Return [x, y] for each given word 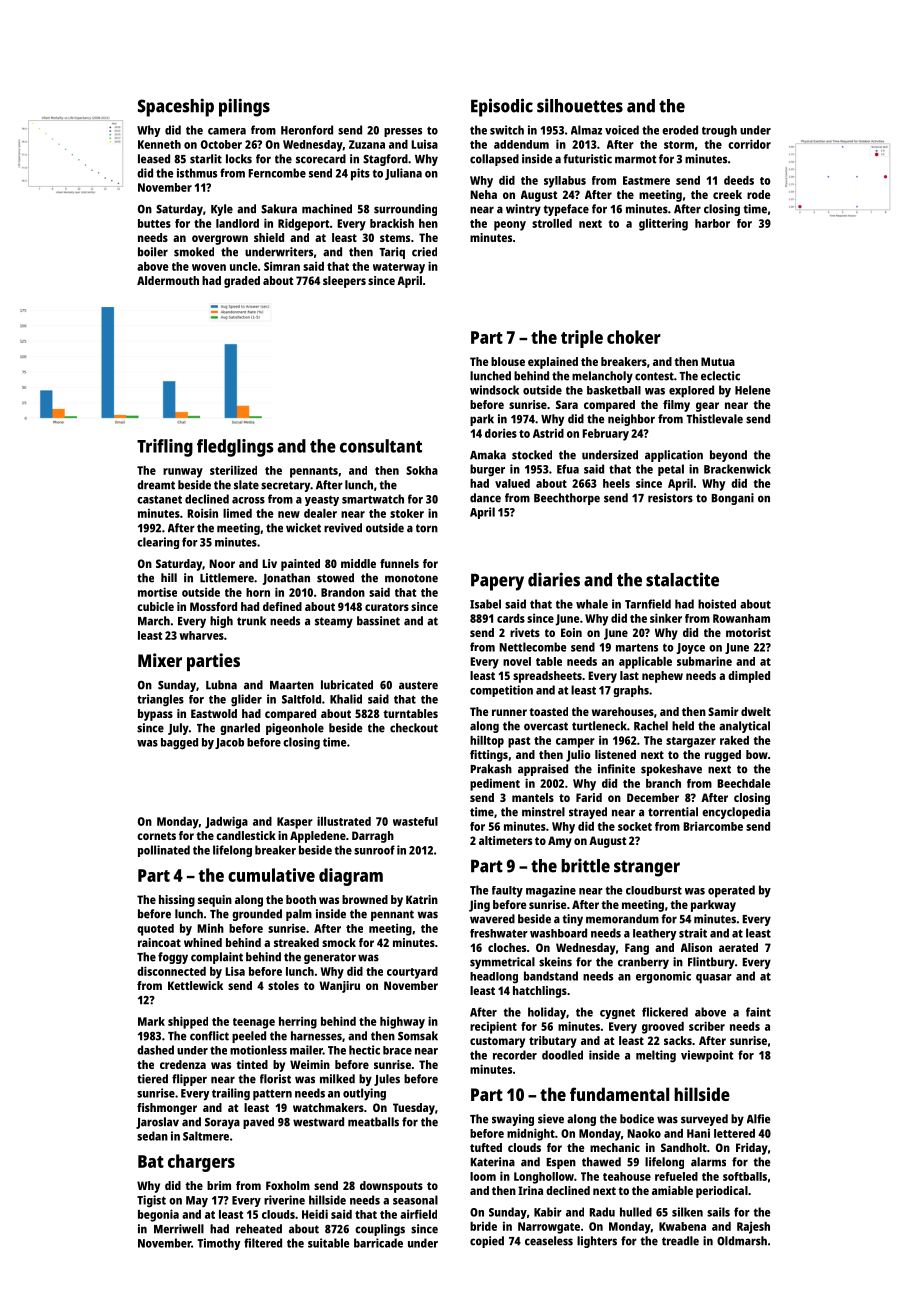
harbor [712, 223]
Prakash [491, 769]
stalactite [682, 579]
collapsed [494, 160]
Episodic [502, 107]
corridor [749, 144]
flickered [665, 1012]
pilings [244, 107]
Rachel [651, 726]
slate [246, 485]
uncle [244, 266]
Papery [497, 582]
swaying [513, 1120]
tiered [152, 1079]
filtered [263, 1243]
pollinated [164, 851]
